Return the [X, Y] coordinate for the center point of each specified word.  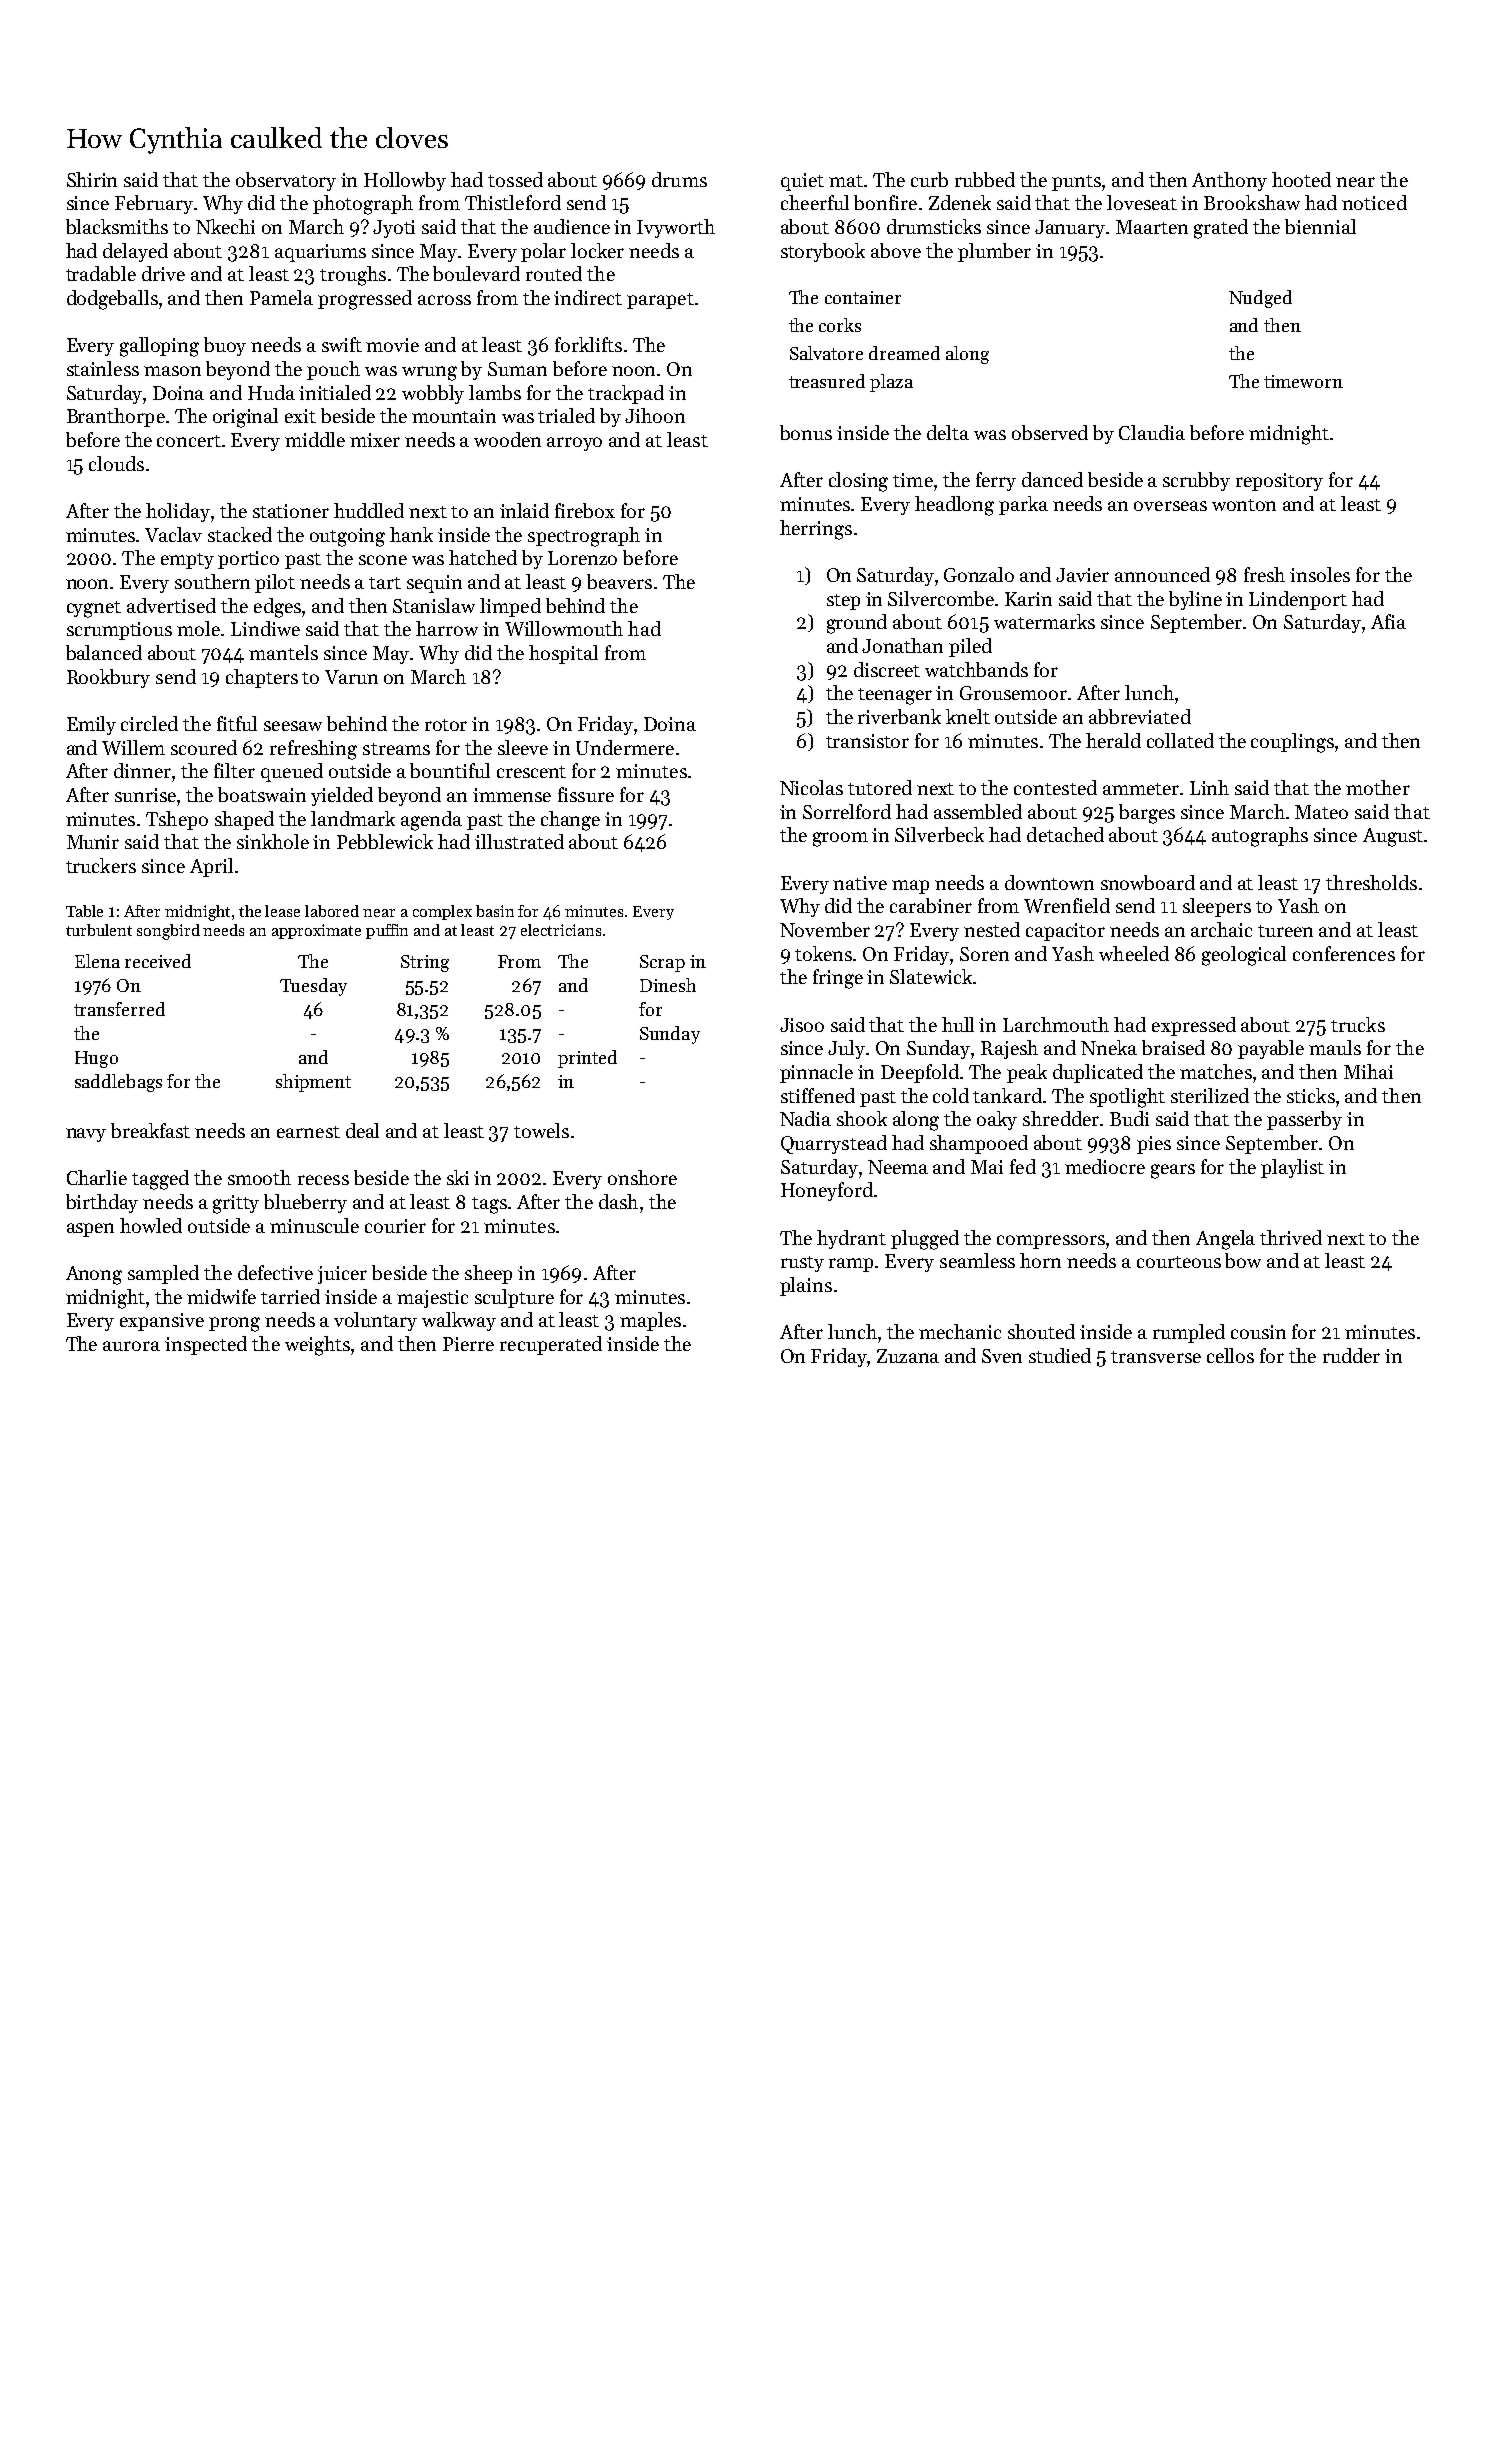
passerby [1304, 1120]
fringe [838, 979]
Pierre [468, 1344]
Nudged [1260, 299]
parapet [660, 301]
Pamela [281, 297]
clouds [116, 463]
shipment [313, 1083]
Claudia [1152, 432]
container [863, 297]
